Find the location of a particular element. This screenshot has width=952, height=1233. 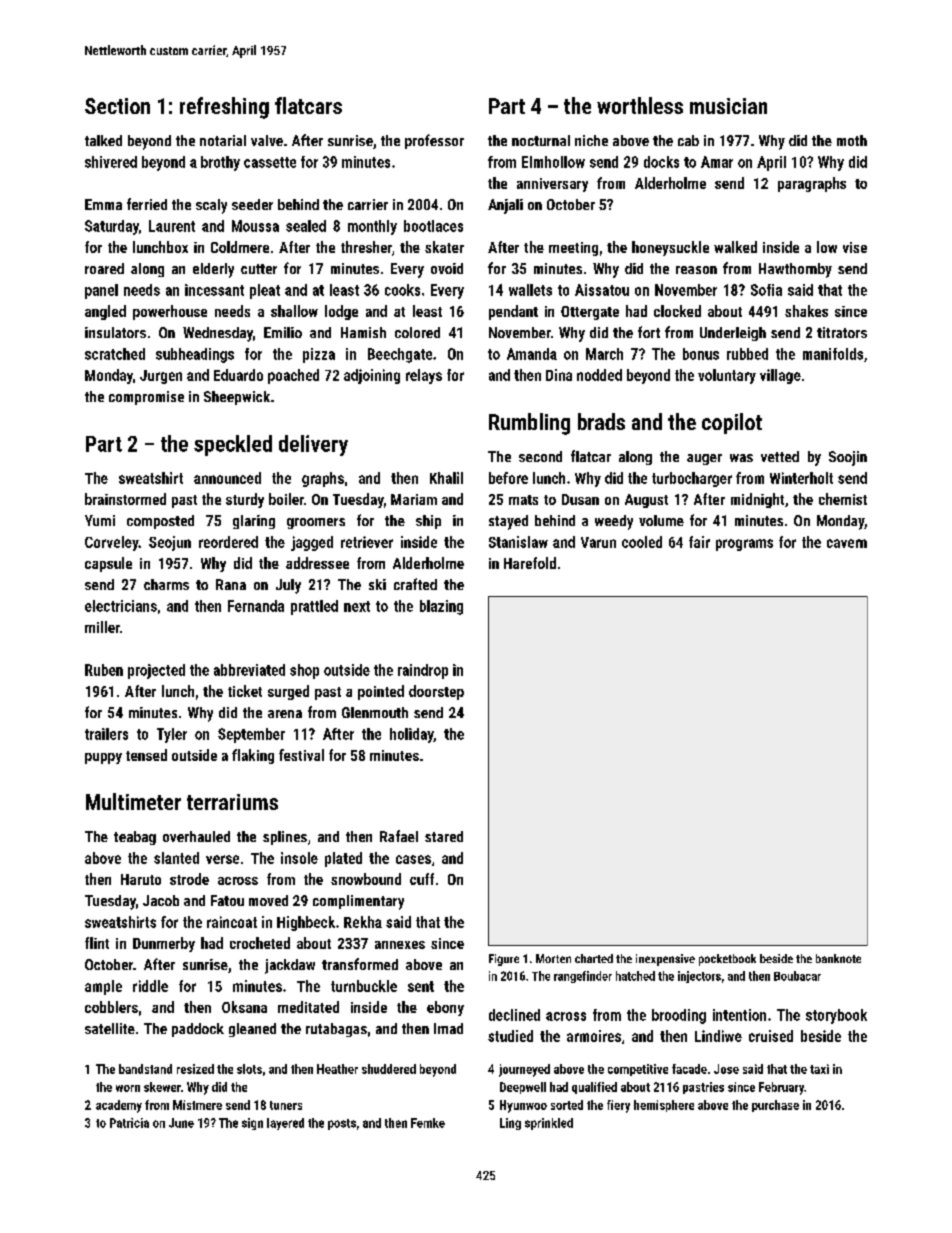

bonus is located at coordinates (701, 354).
